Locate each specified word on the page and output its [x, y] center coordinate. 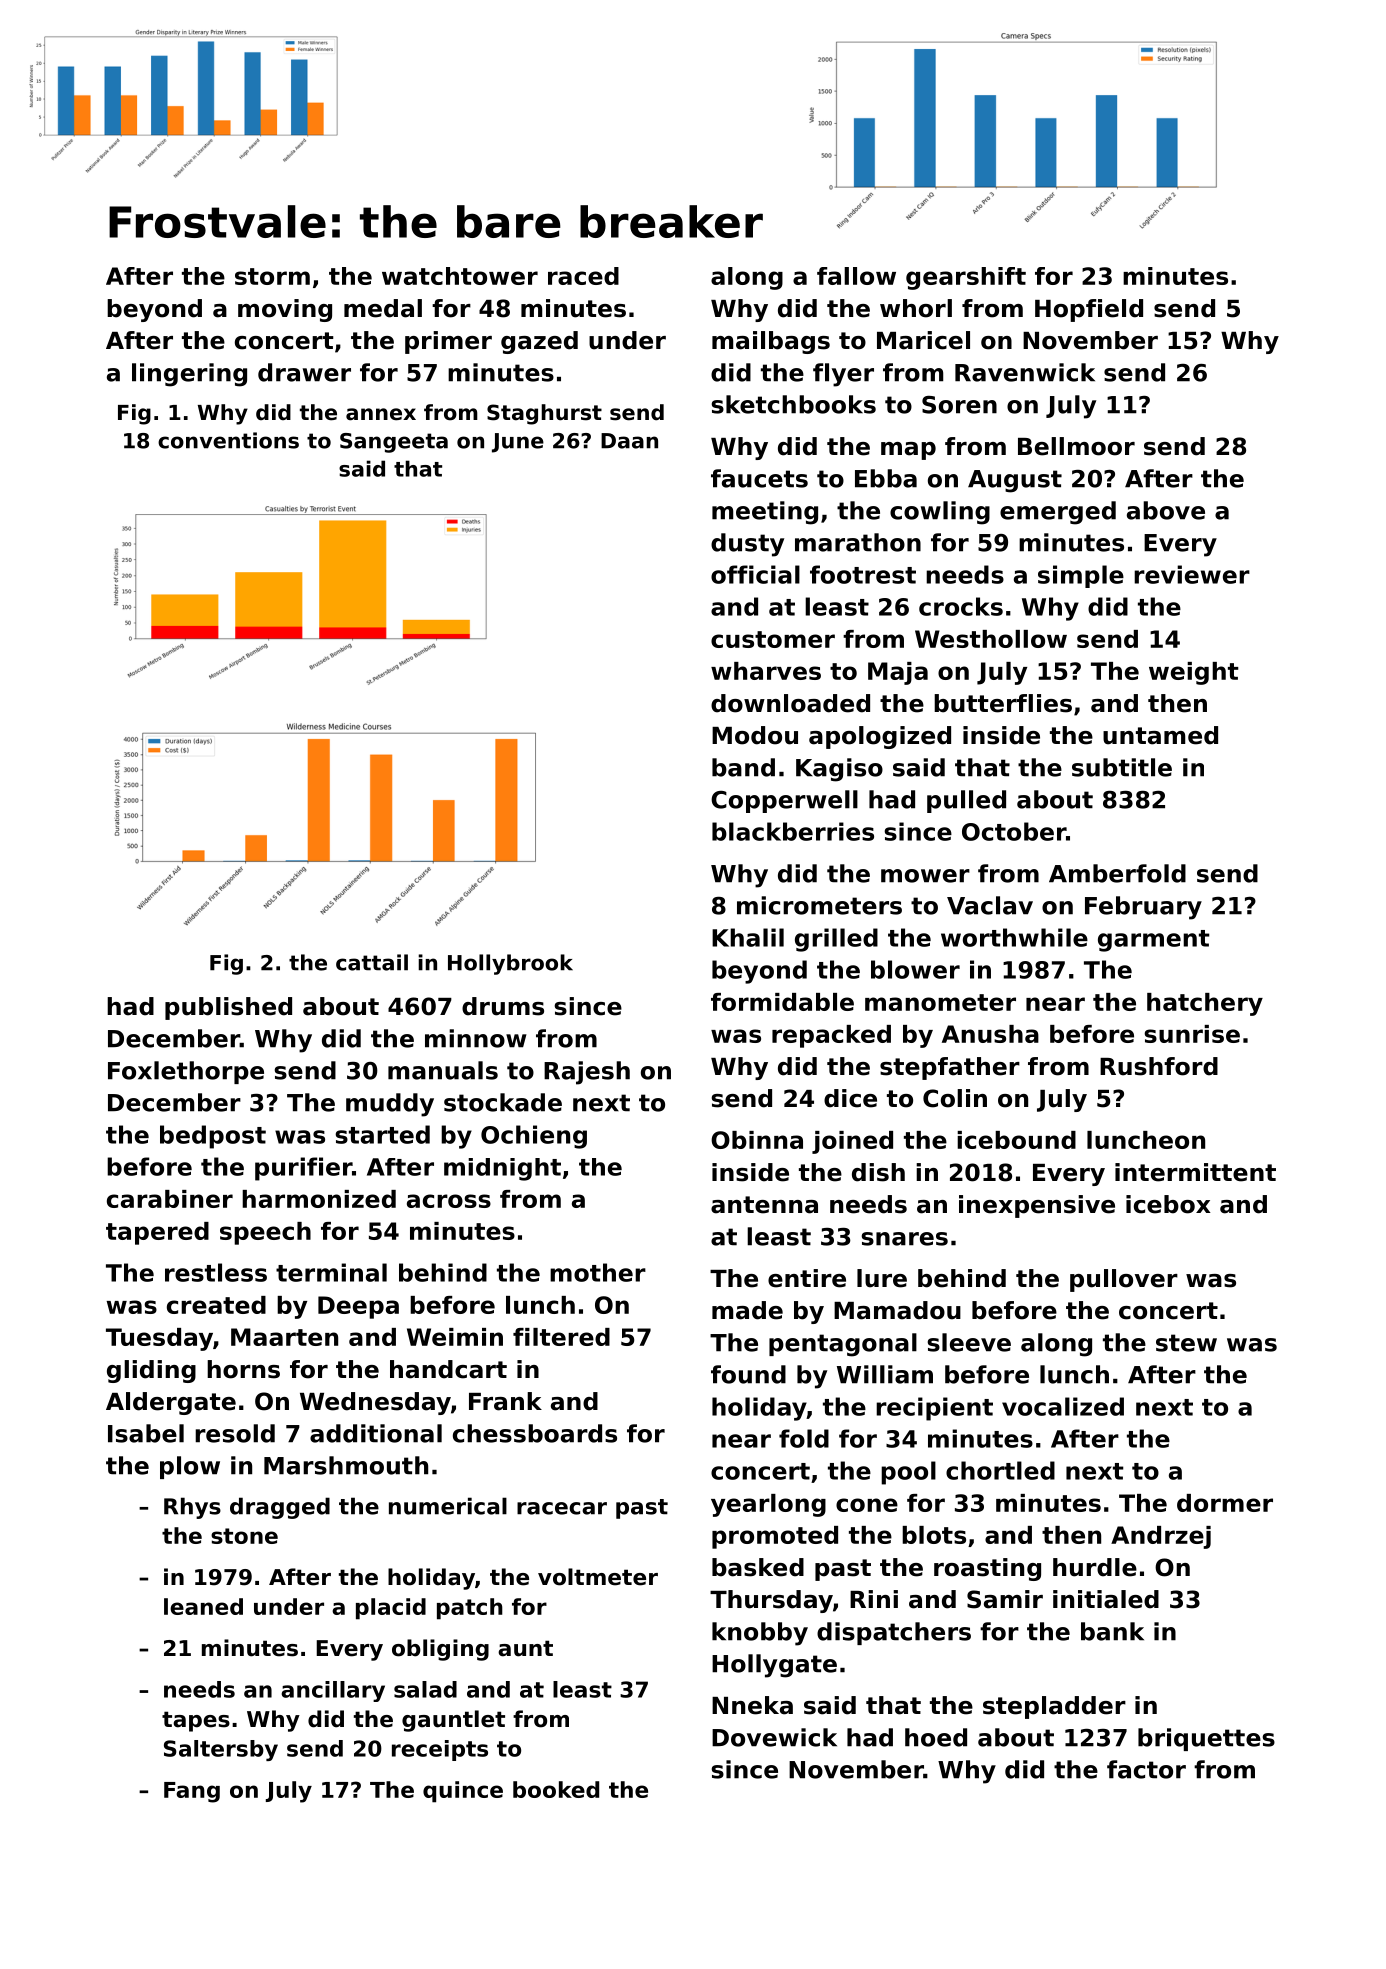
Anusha [990, 1034]
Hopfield [1089, 310]
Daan [629, 441]
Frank [505, 1401]
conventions [228, 440]
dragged [280, 1508]
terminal [331, 1272]
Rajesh [587, 1073]
